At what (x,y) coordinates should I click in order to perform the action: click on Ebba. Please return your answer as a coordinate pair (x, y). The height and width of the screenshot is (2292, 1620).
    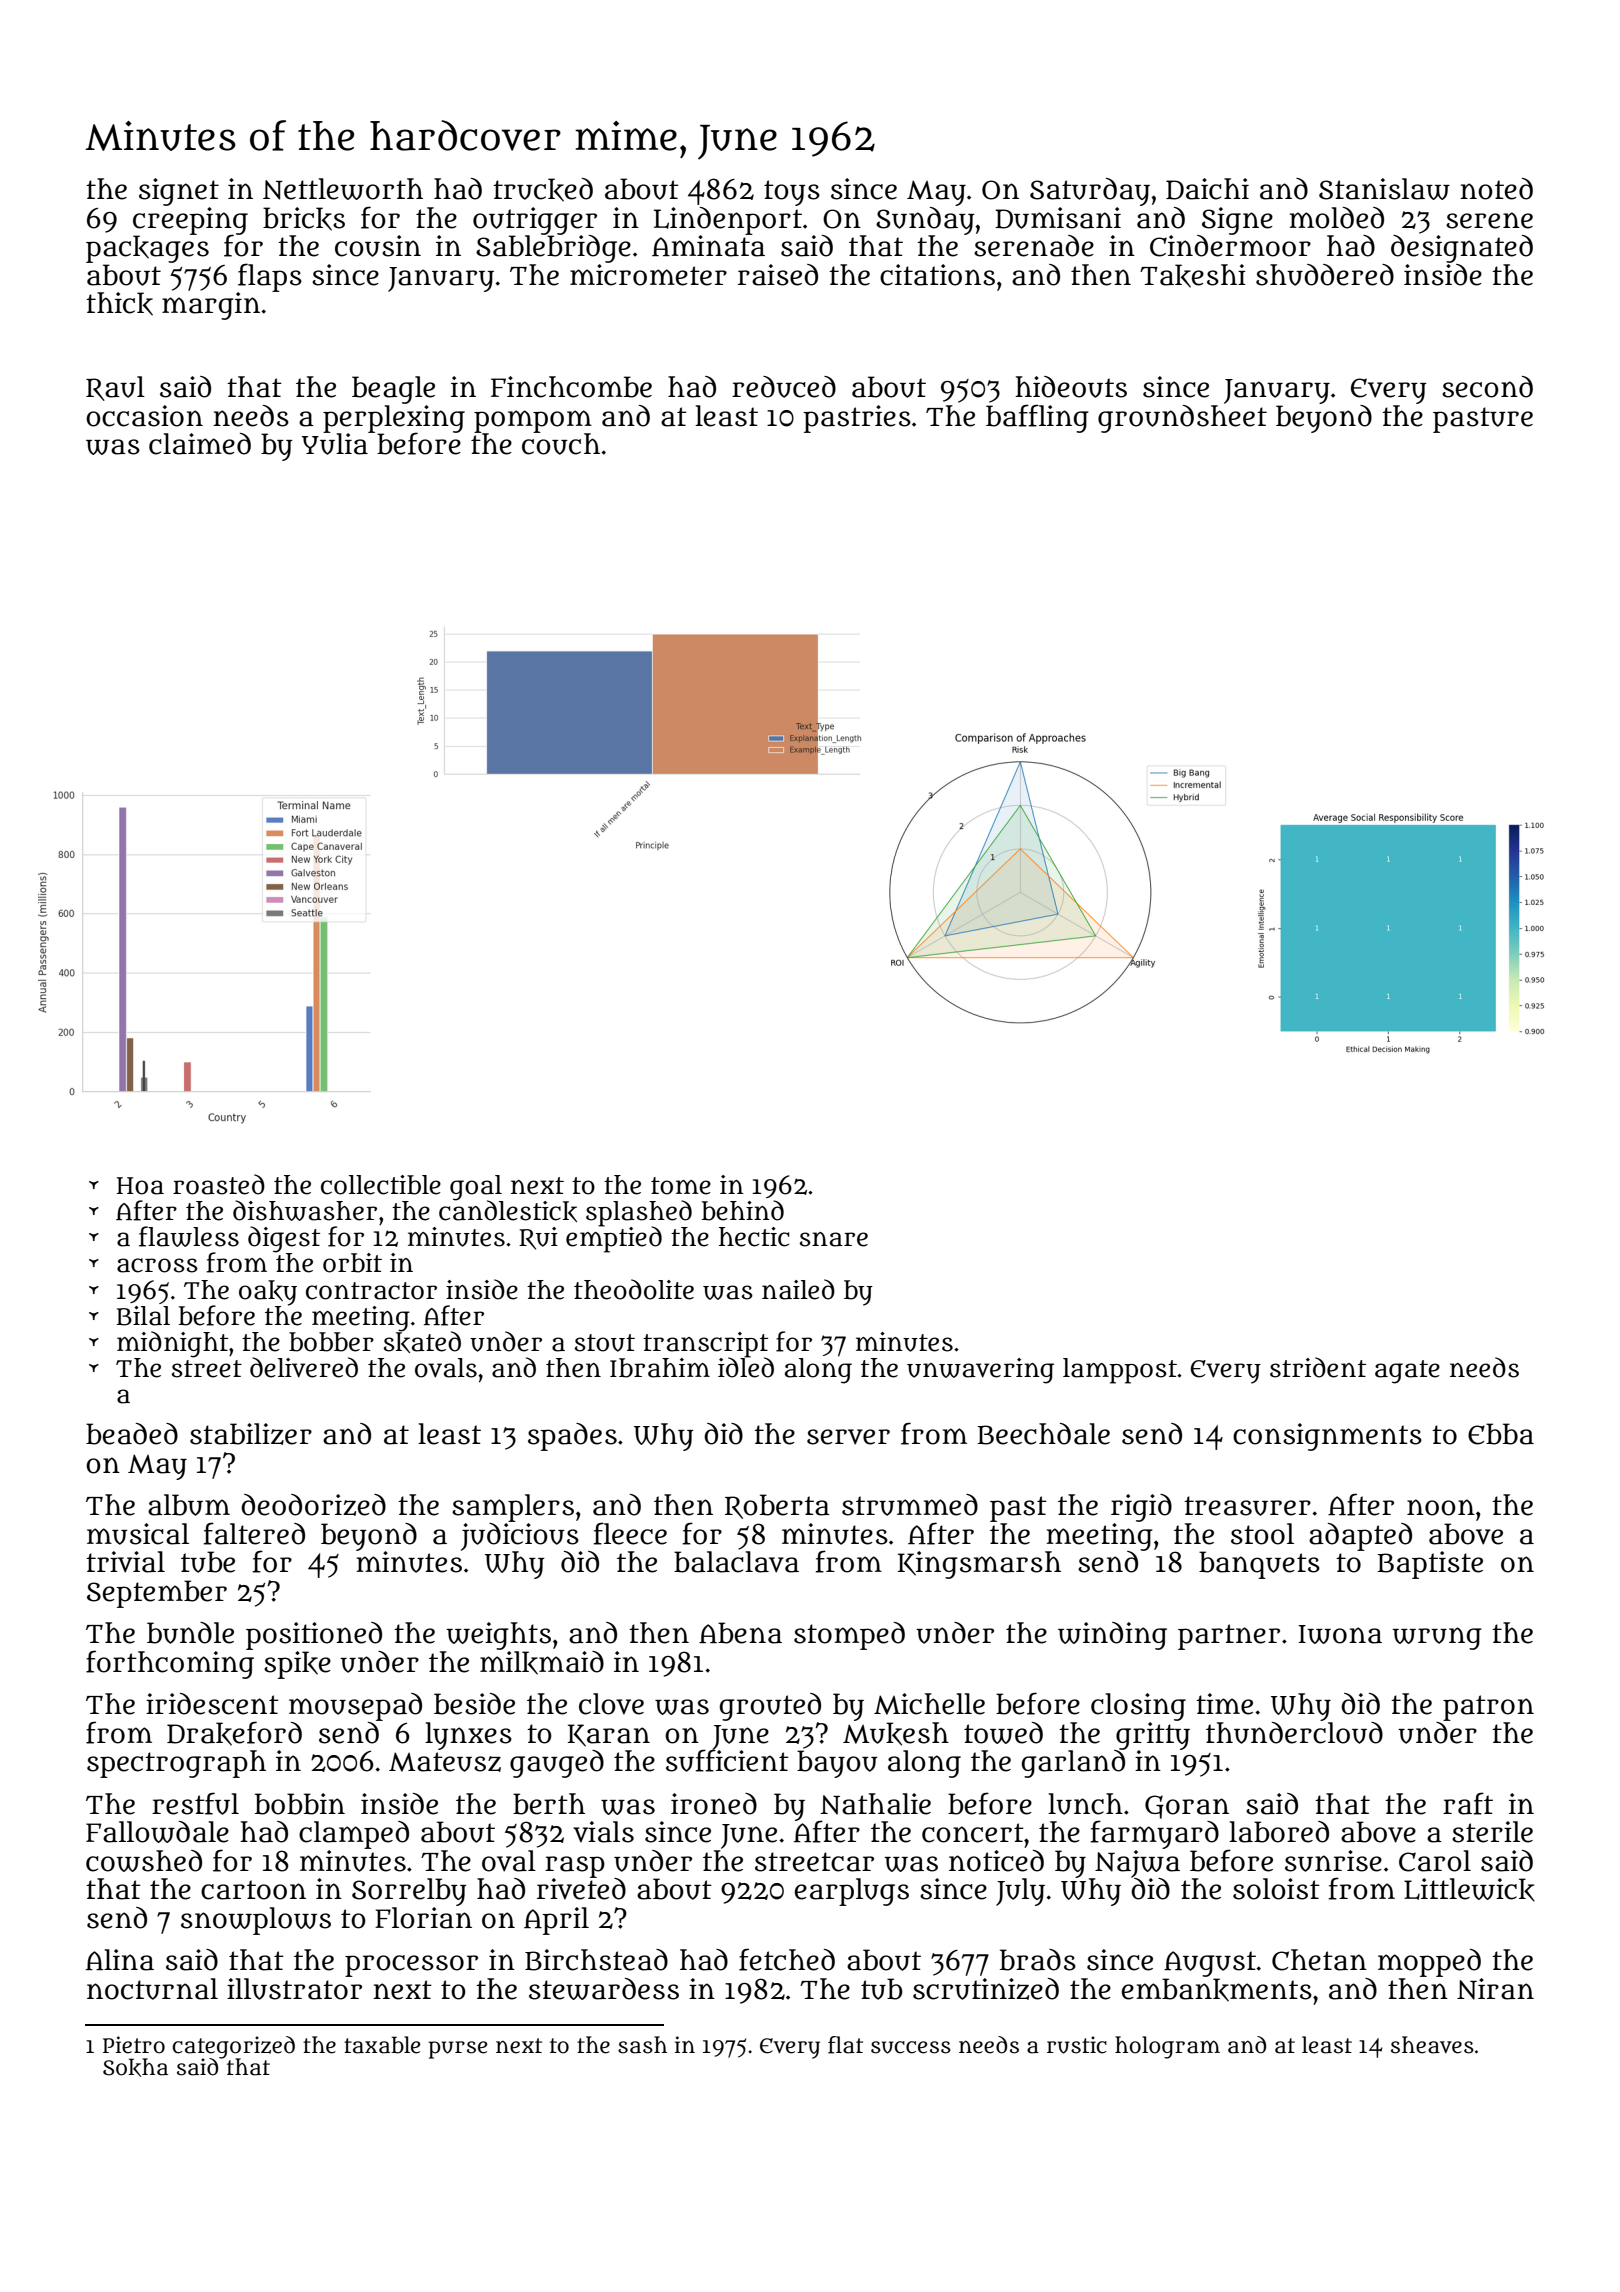
    Looking at the image, I should click on (1501, 1434).
